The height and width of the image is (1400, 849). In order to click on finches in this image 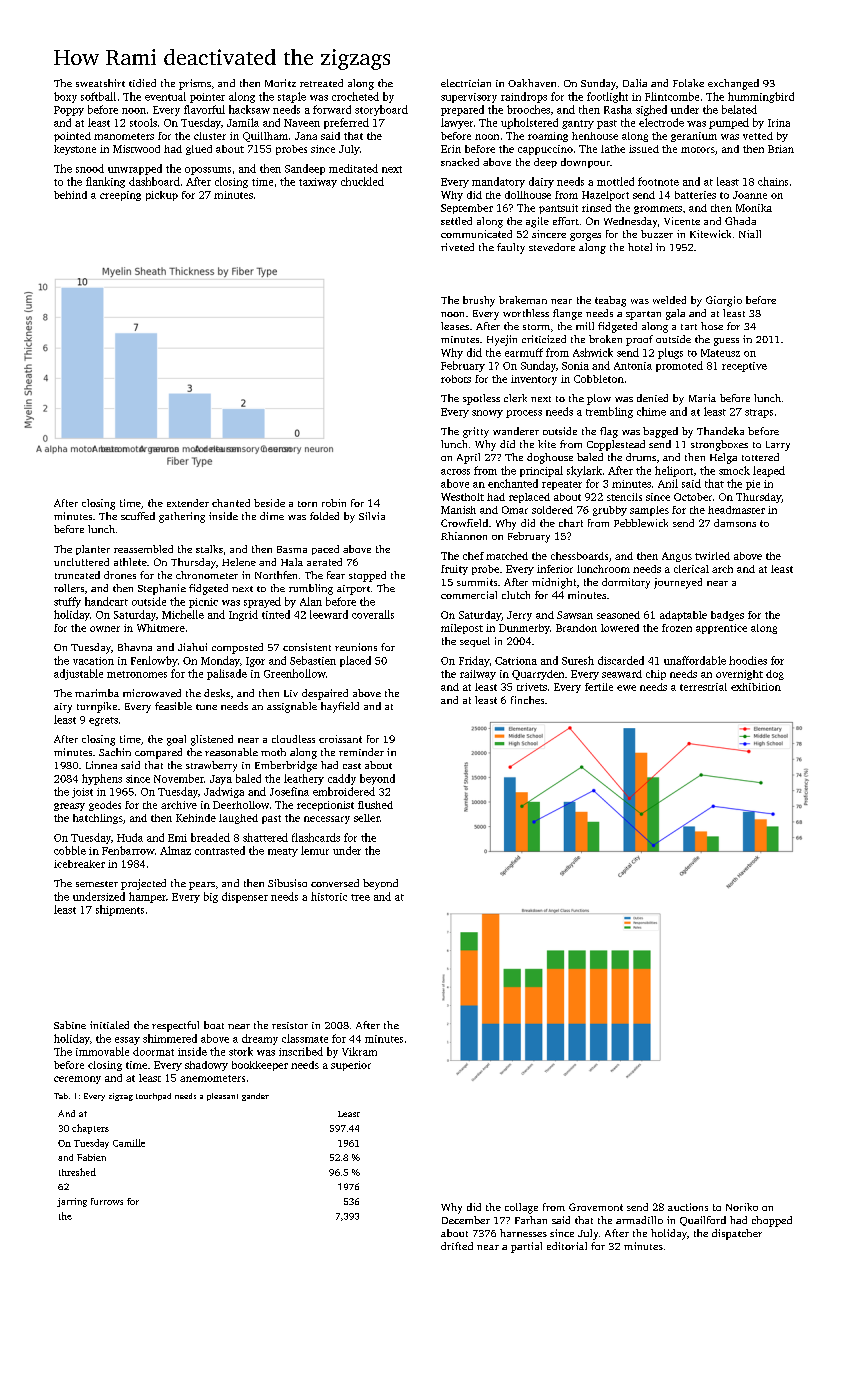, I will do `click(527, 700)`.
